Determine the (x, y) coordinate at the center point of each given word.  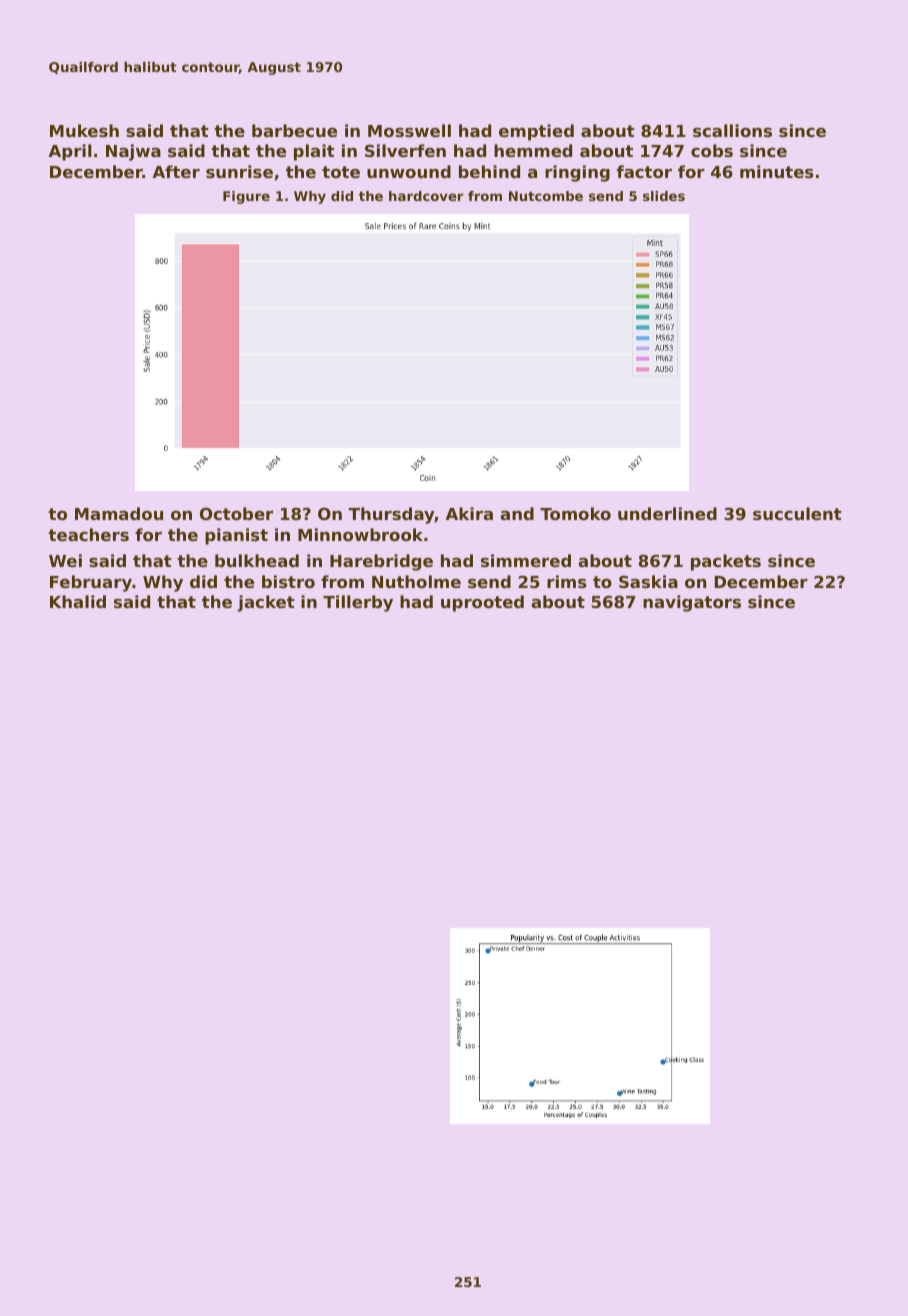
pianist (236, 536)
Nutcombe (546, 196)
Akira (469, 513)
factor (644, 171)
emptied (536, 132)
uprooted (482, 603)
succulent (797, 513)
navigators (692, 603)
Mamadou (119, 513)
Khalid (78, 601)
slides (664, 196)
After (176, 171)
